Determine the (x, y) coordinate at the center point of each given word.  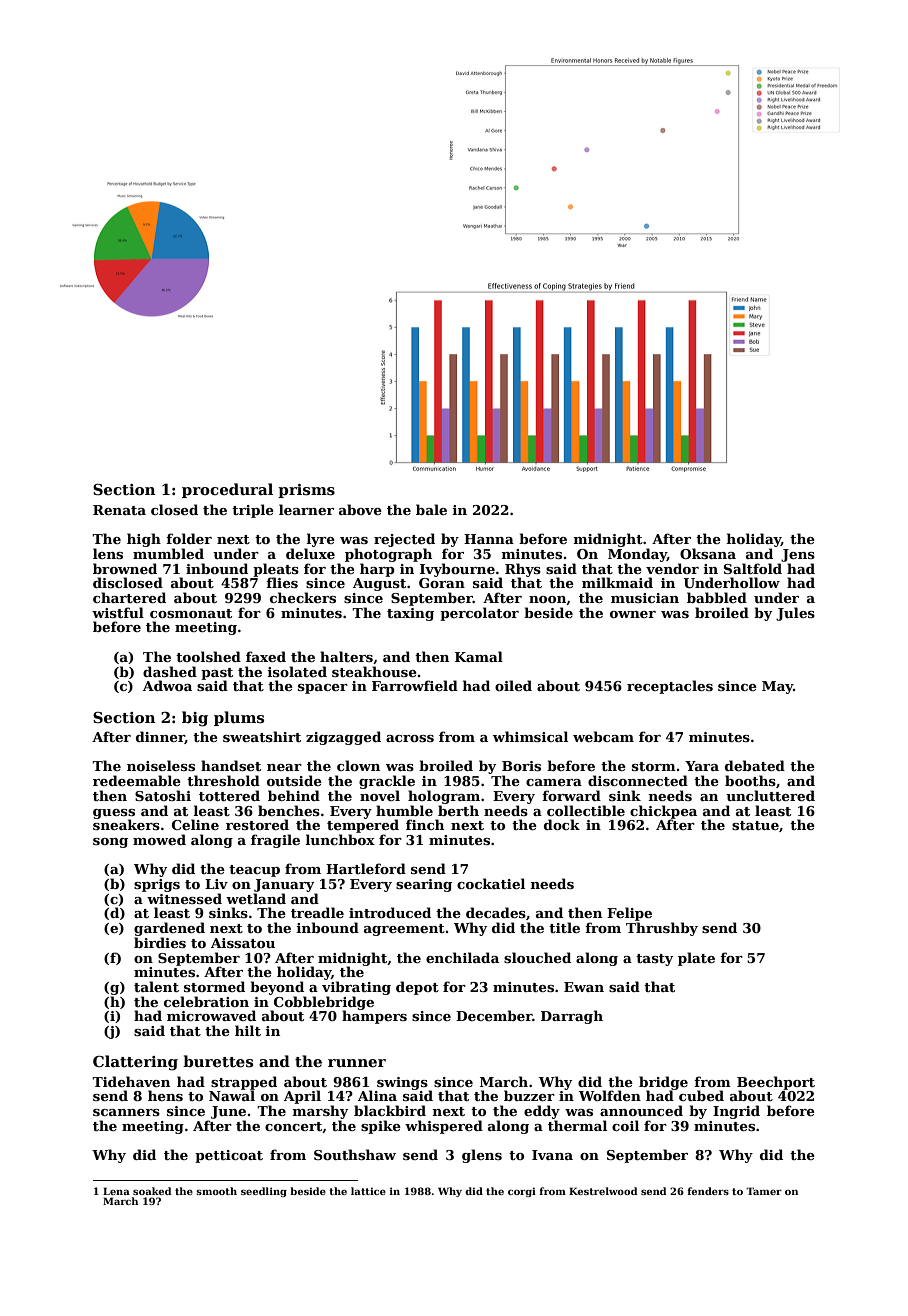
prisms (306, 491)
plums (239, 718)
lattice (368, 1191)
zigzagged (343, 738)
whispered (444, 1127)
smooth (216, 1191)
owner (633, 614)
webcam (603, 736)
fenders (708, 1191)
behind (294, 795)
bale (431, 509)
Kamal (479, 656)
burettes (218, 1061)
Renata (119, 510)
